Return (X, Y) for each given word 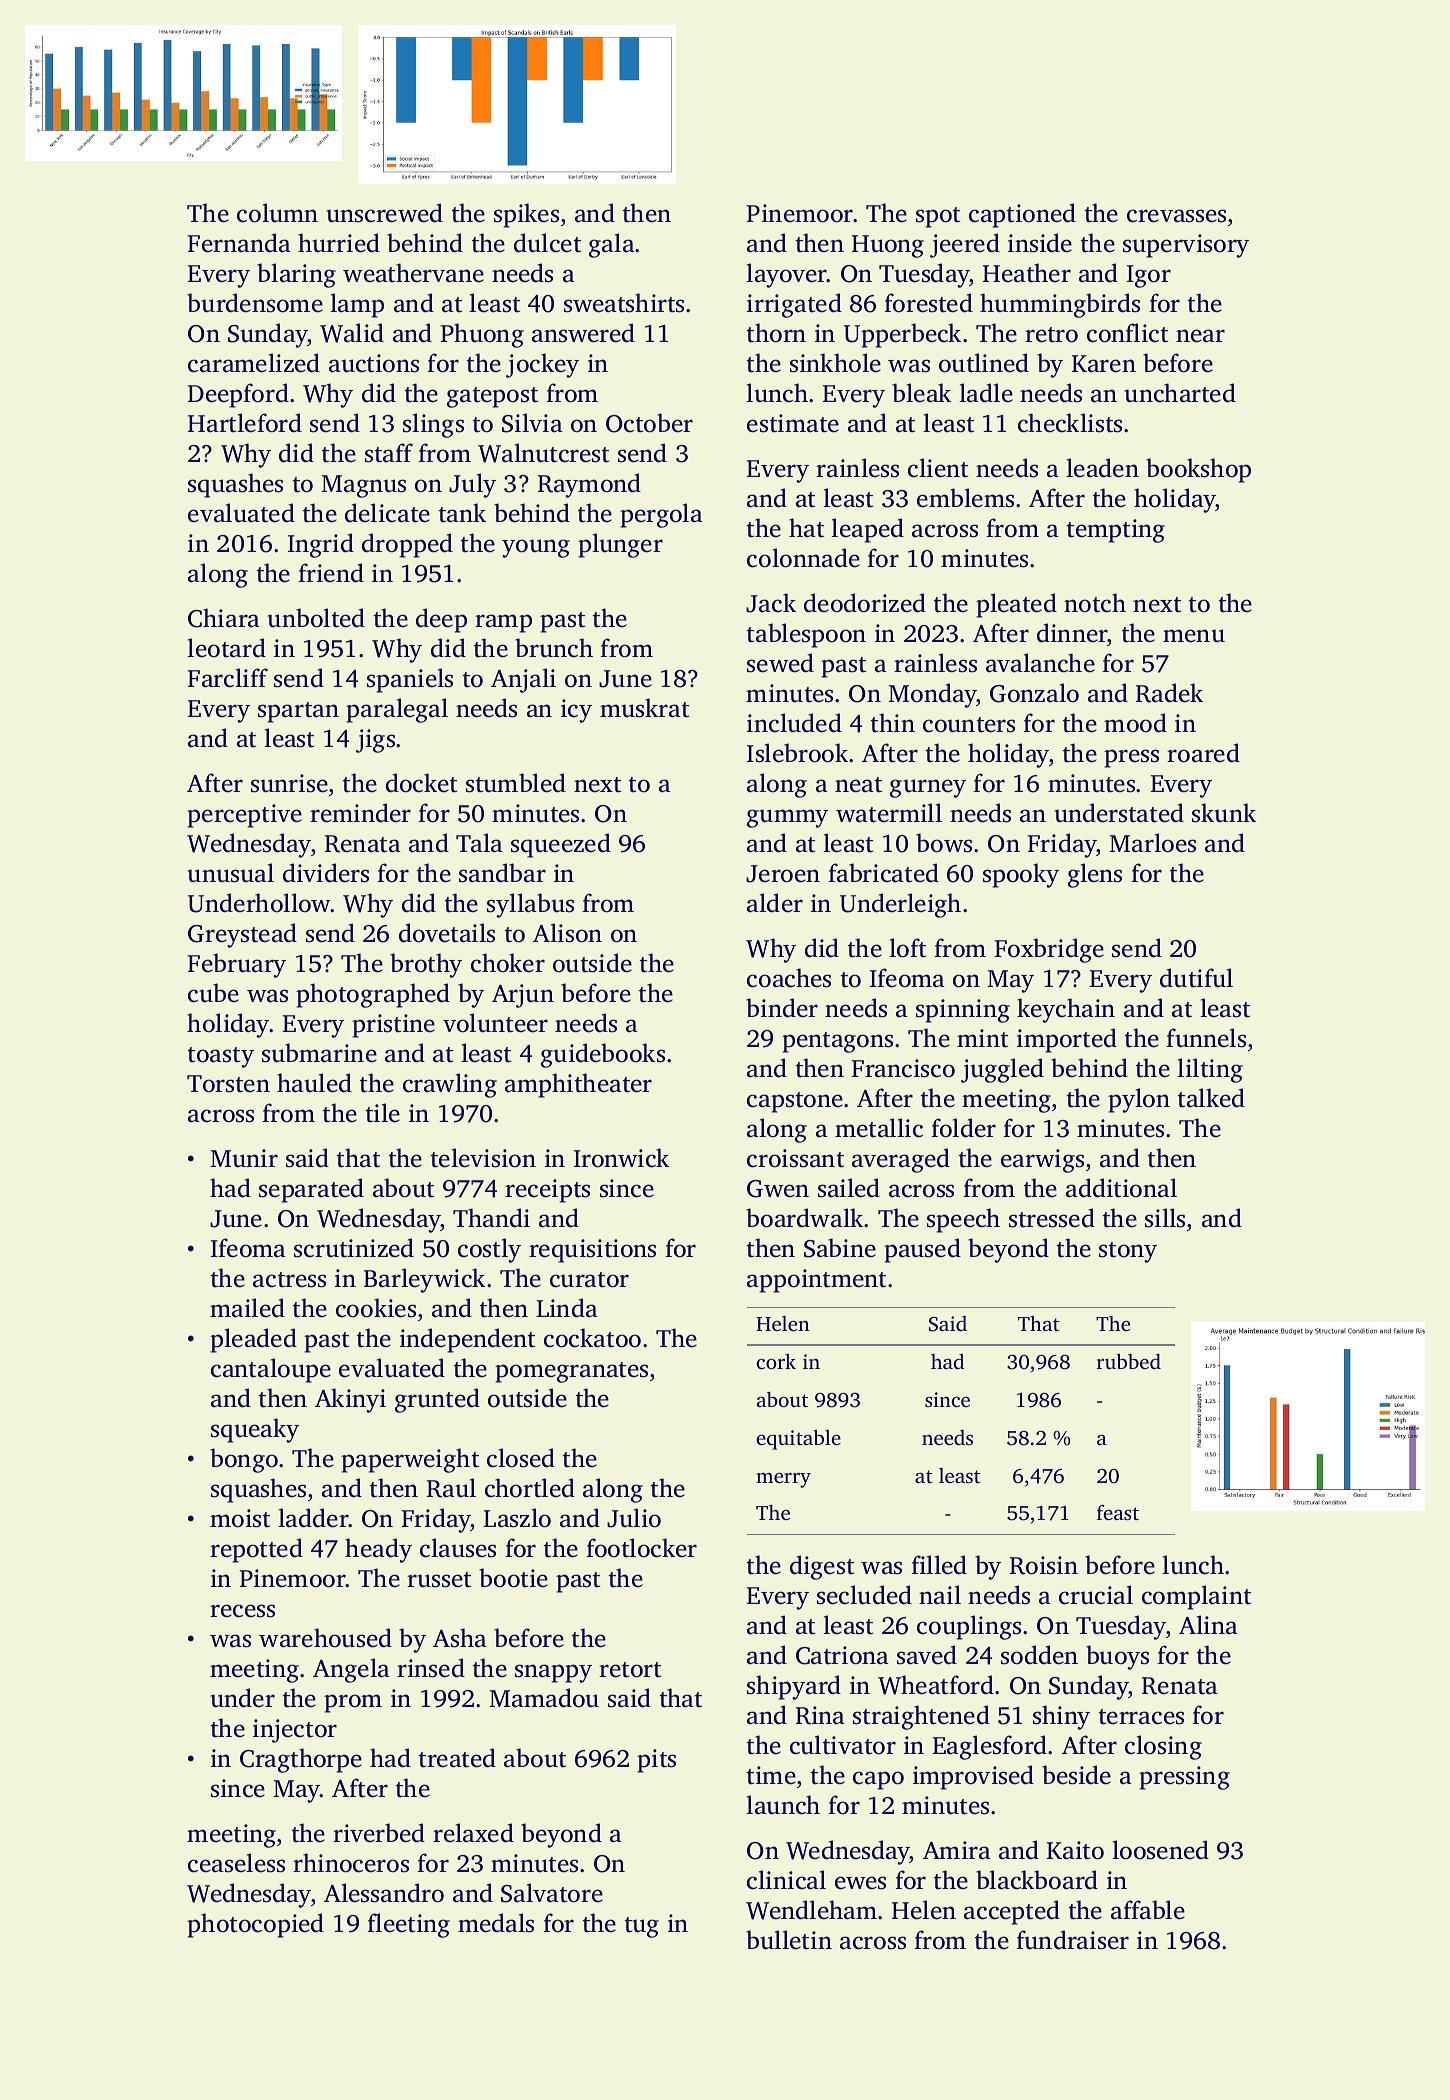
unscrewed (385, 213)
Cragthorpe (301, 1760)
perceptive (244, 816)
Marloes (1152, 843)
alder (775, 903)
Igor (1149, 276)
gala (612, 245)
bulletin (789, 1940)
